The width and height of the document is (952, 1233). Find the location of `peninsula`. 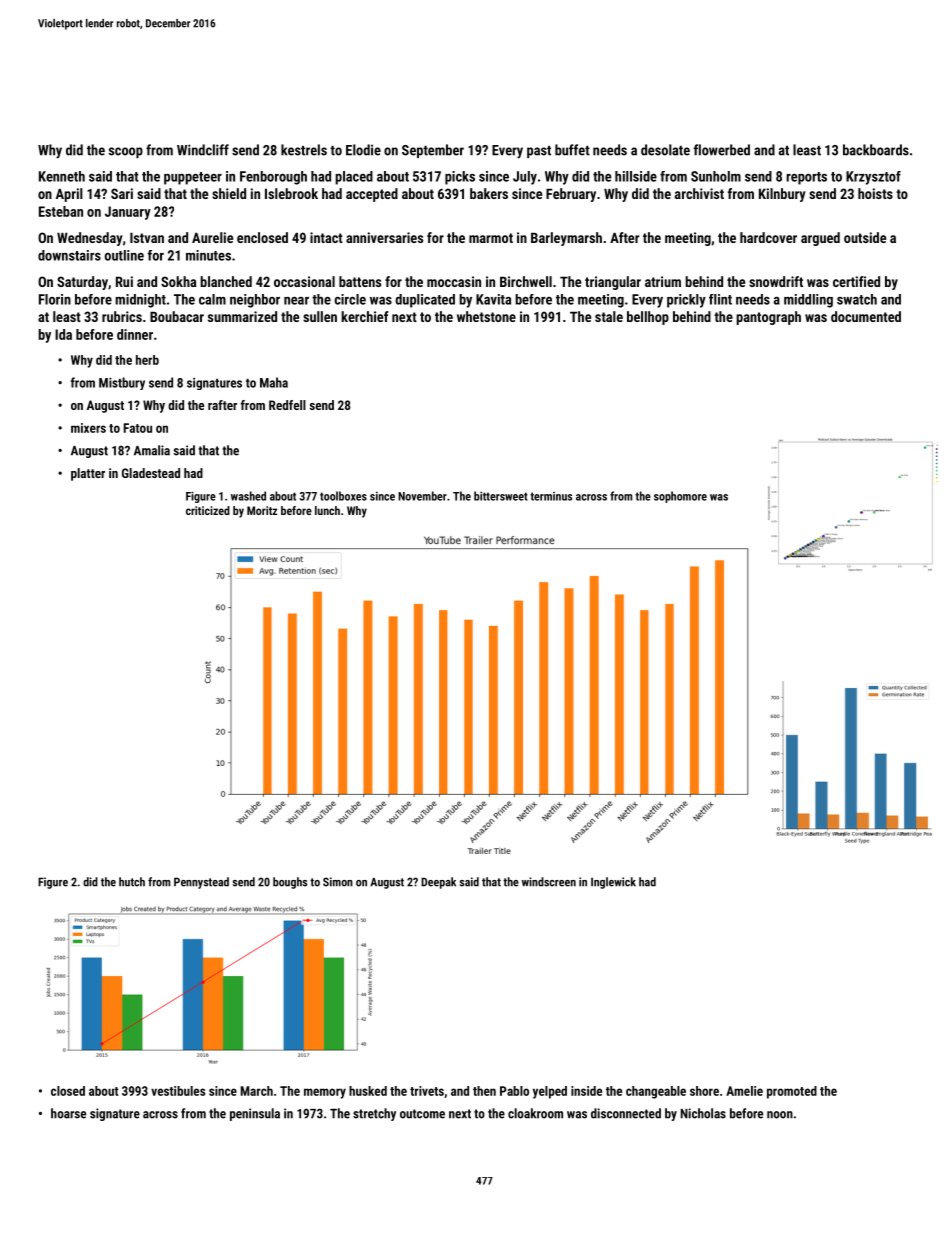

peninsula is located at coordinates (255, 1114).
